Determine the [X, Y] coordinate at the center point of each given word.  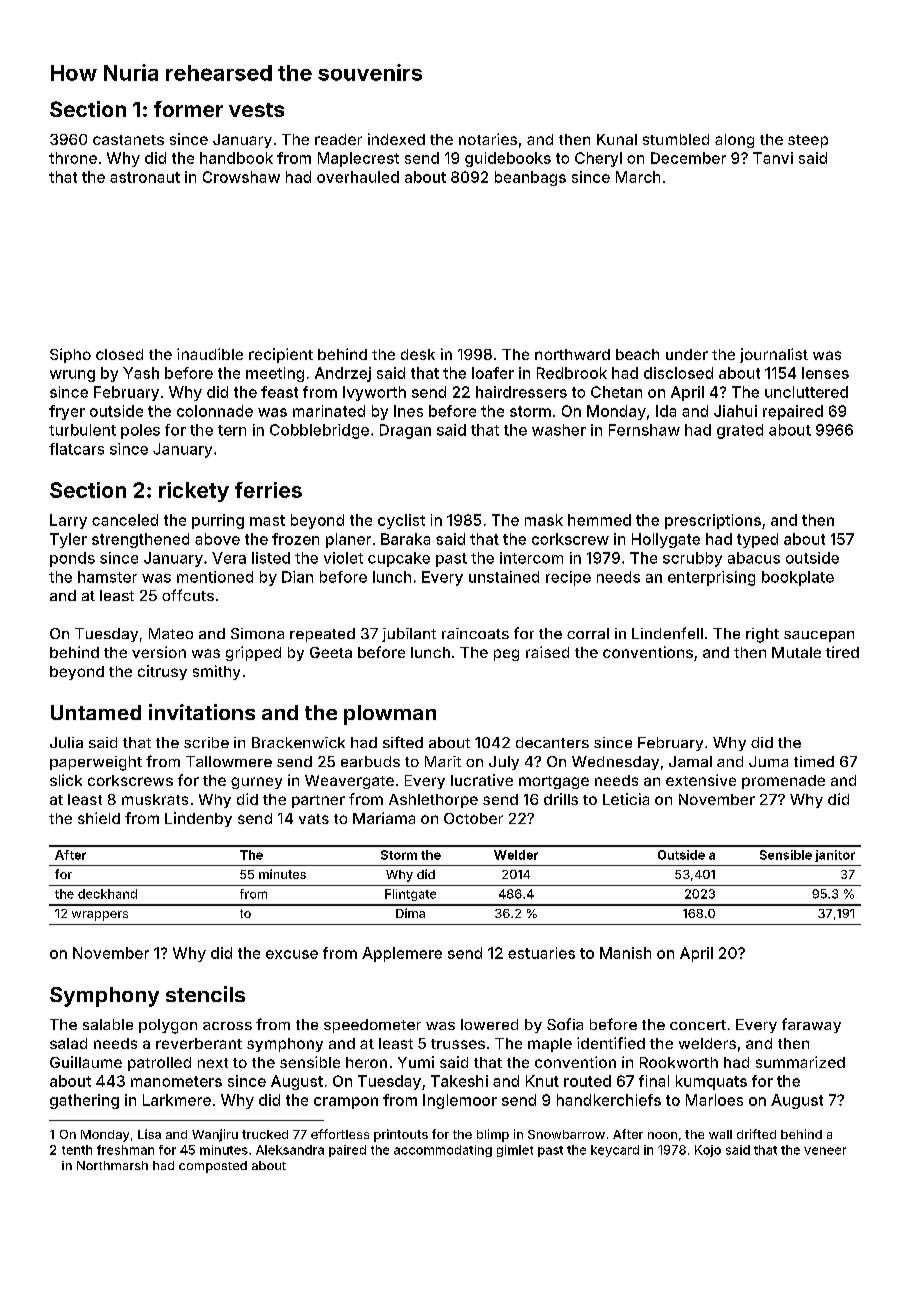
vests [256, 110]
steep [808, 141]
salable [108, 1024]
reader [338, 139]
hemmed [599, 520]
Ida [666, 411]
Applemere [402, 954]
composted [213, 1167]
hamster [107, 577]
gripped [253, 653]
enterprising [711, 578]
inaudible [210, 354]
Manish [625, 953]
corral [588, 633]
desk [418, 354]
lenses [825, 373]
